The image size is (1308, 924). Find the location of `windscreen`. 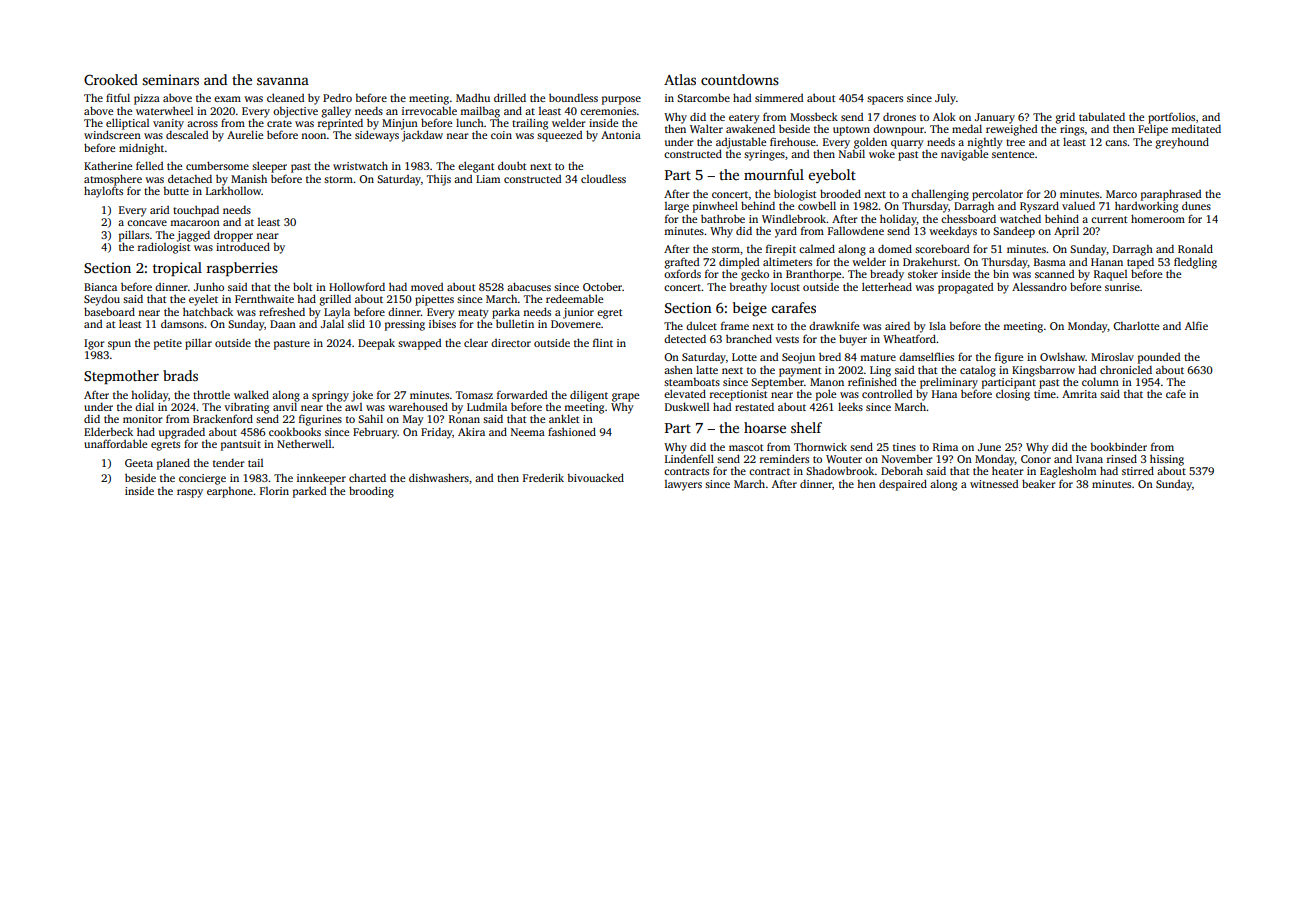

windscreen is located at coordinates (112, 134).
